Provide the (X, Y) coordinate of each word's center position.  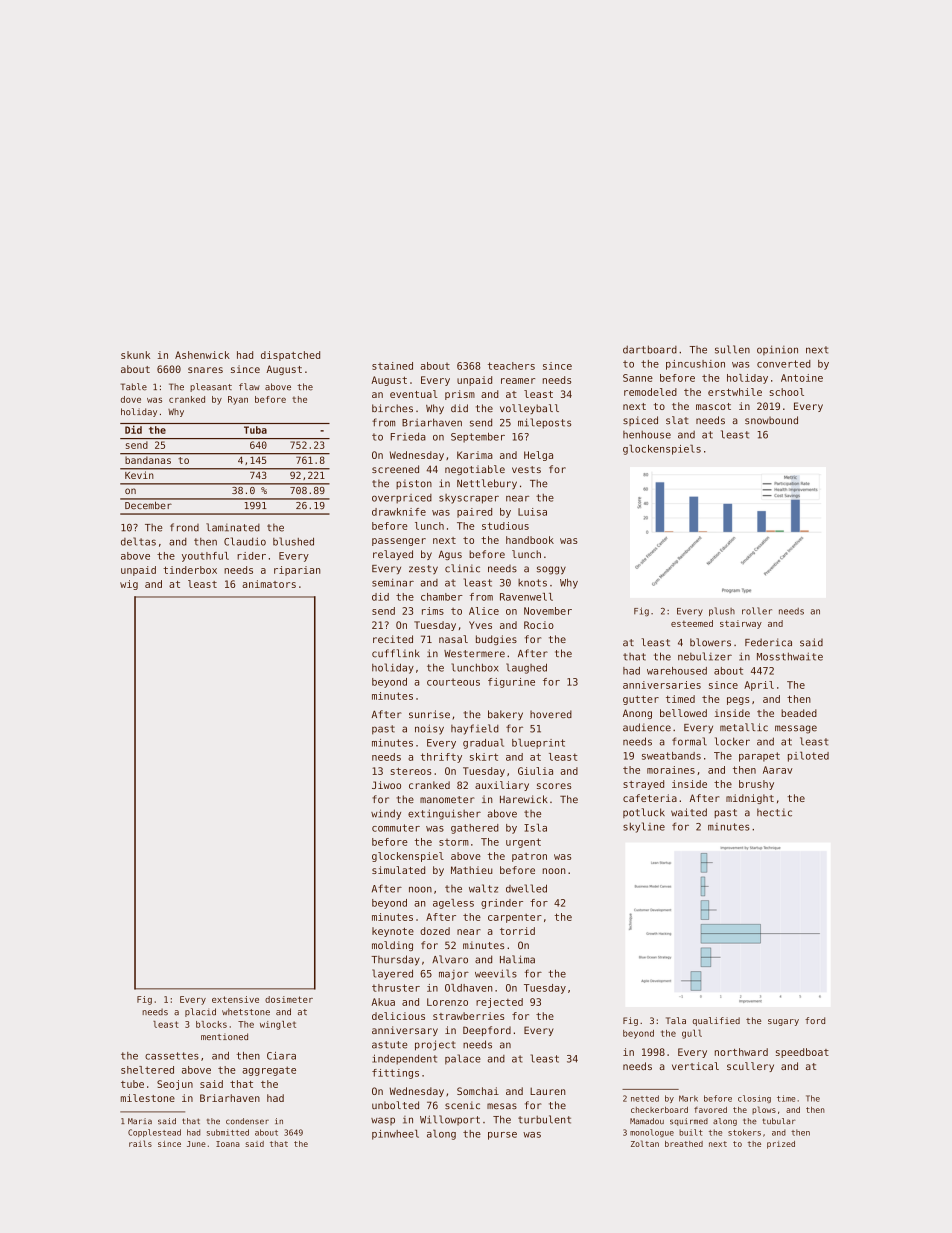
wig (129, 585)
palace (463, 1059)
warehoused (677, 671)
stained (392, 366)
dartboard (650, 349)
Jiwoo (386, 785)
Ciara (281, 1056)
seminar (393, 583)
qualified (716, 1021)
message (796, 729)
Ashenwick (202, 355)
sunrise (429, 714)
